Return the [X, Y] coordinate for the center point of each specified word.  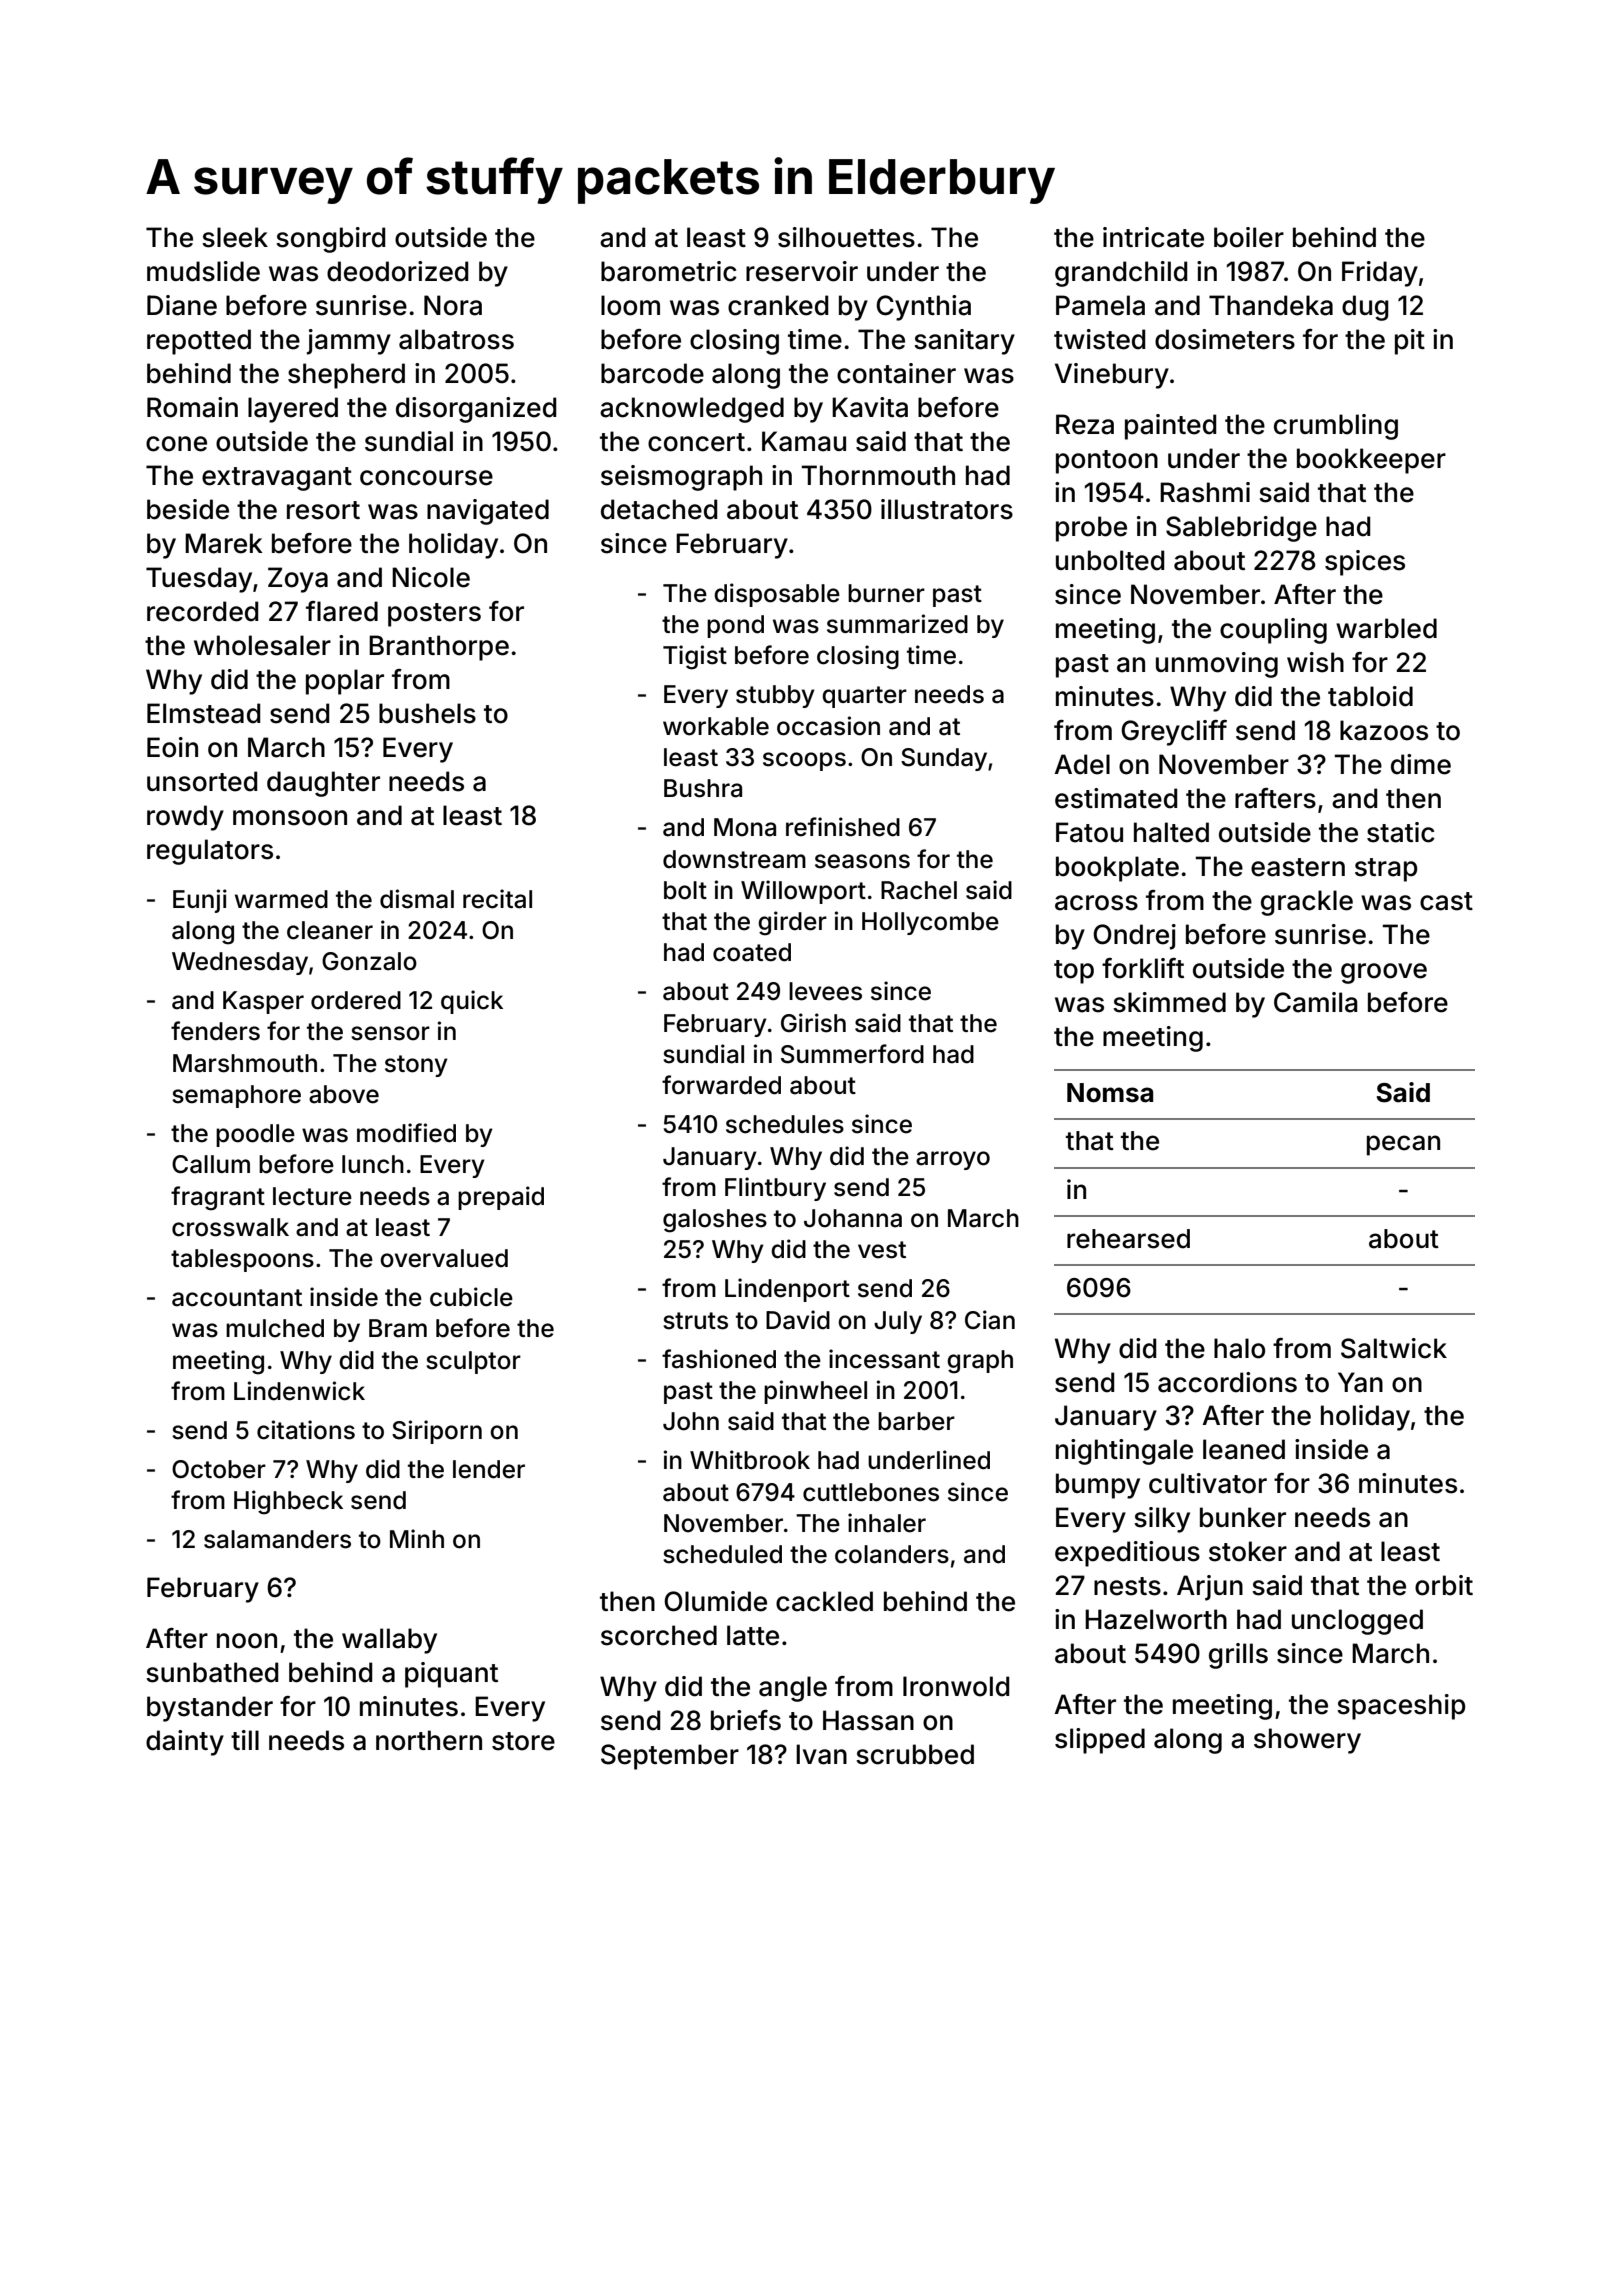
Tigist [695, 657]
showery [1307, 1741]
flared [342, 611]
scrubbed [915, 1754]
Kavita [870, 407]
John [691, 1421]
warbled [1386, 628]
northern [429, 1740]
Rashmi [1205, 492]
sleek [235, 237]
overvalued [444, 1258]
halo [1239, 1348]
